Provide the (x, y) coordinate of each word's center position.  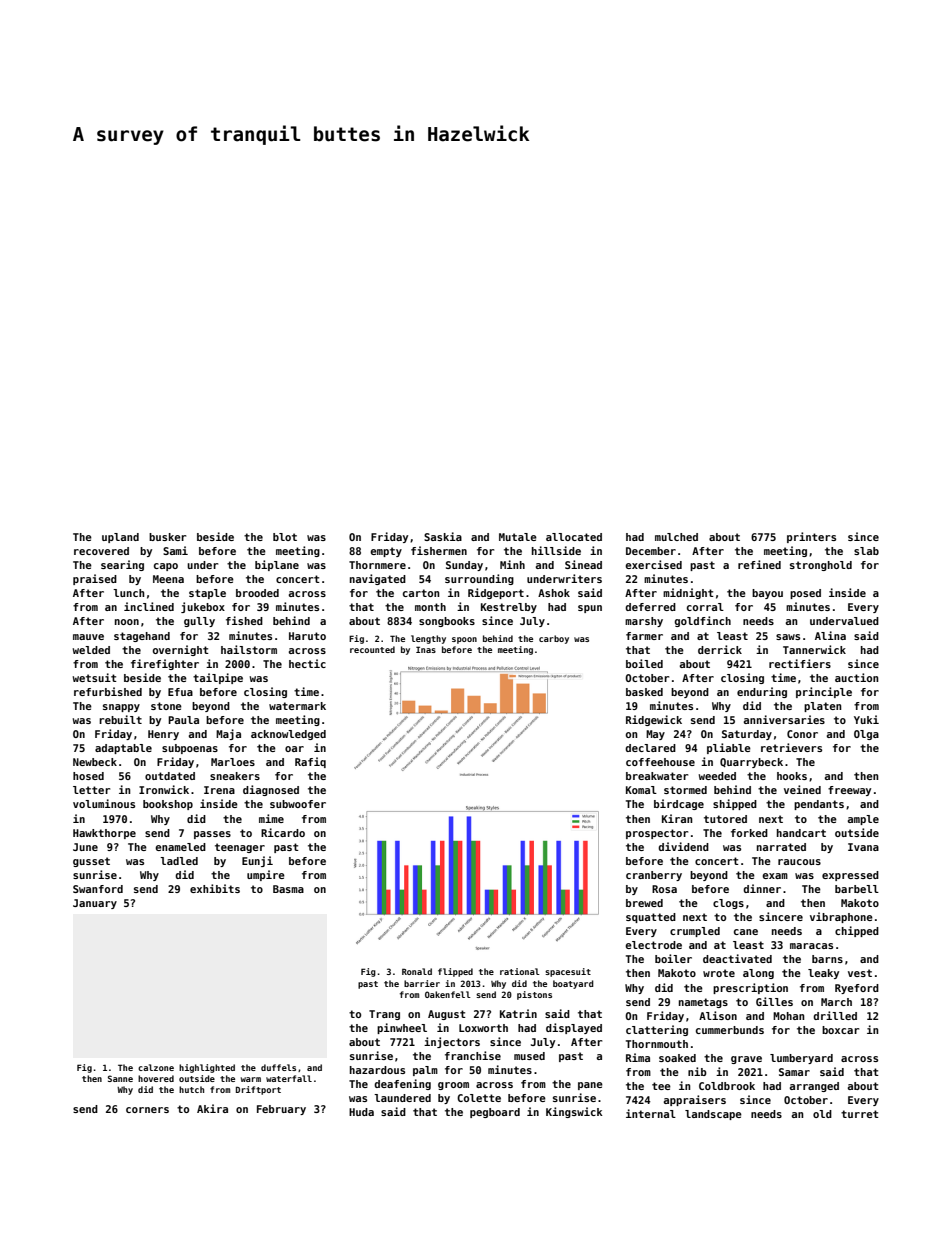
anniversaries (784, 719)
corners (147, 1110)
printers (811, 537)
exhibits (215, 888)
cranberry (654, 876)
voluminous (104, 803)
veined (802, 789)
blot (285, 537)
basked (644, 692)
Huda (361, 1112)
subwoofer (298, 804)
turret (860, 1114)
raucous (799, 862)
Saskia (443, 536)
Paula (183, 720)
